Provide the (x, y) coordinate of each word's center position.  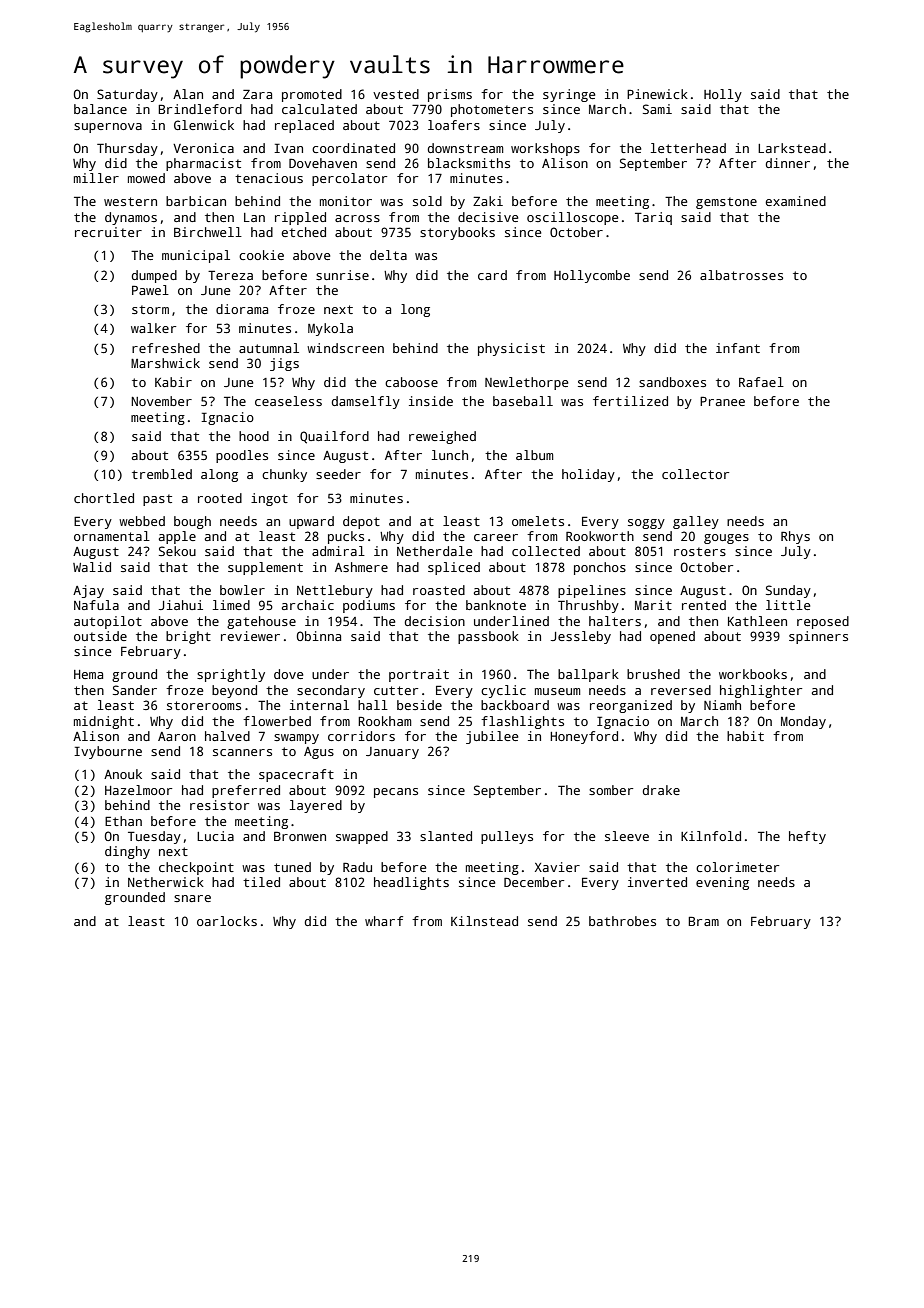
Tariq (653, 218)
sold (427, 201)
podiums (369, 606)
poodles (242, 456)
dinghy (127, 852)
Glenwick (204, 125)
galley (696, 522)
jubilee (492, 737)
